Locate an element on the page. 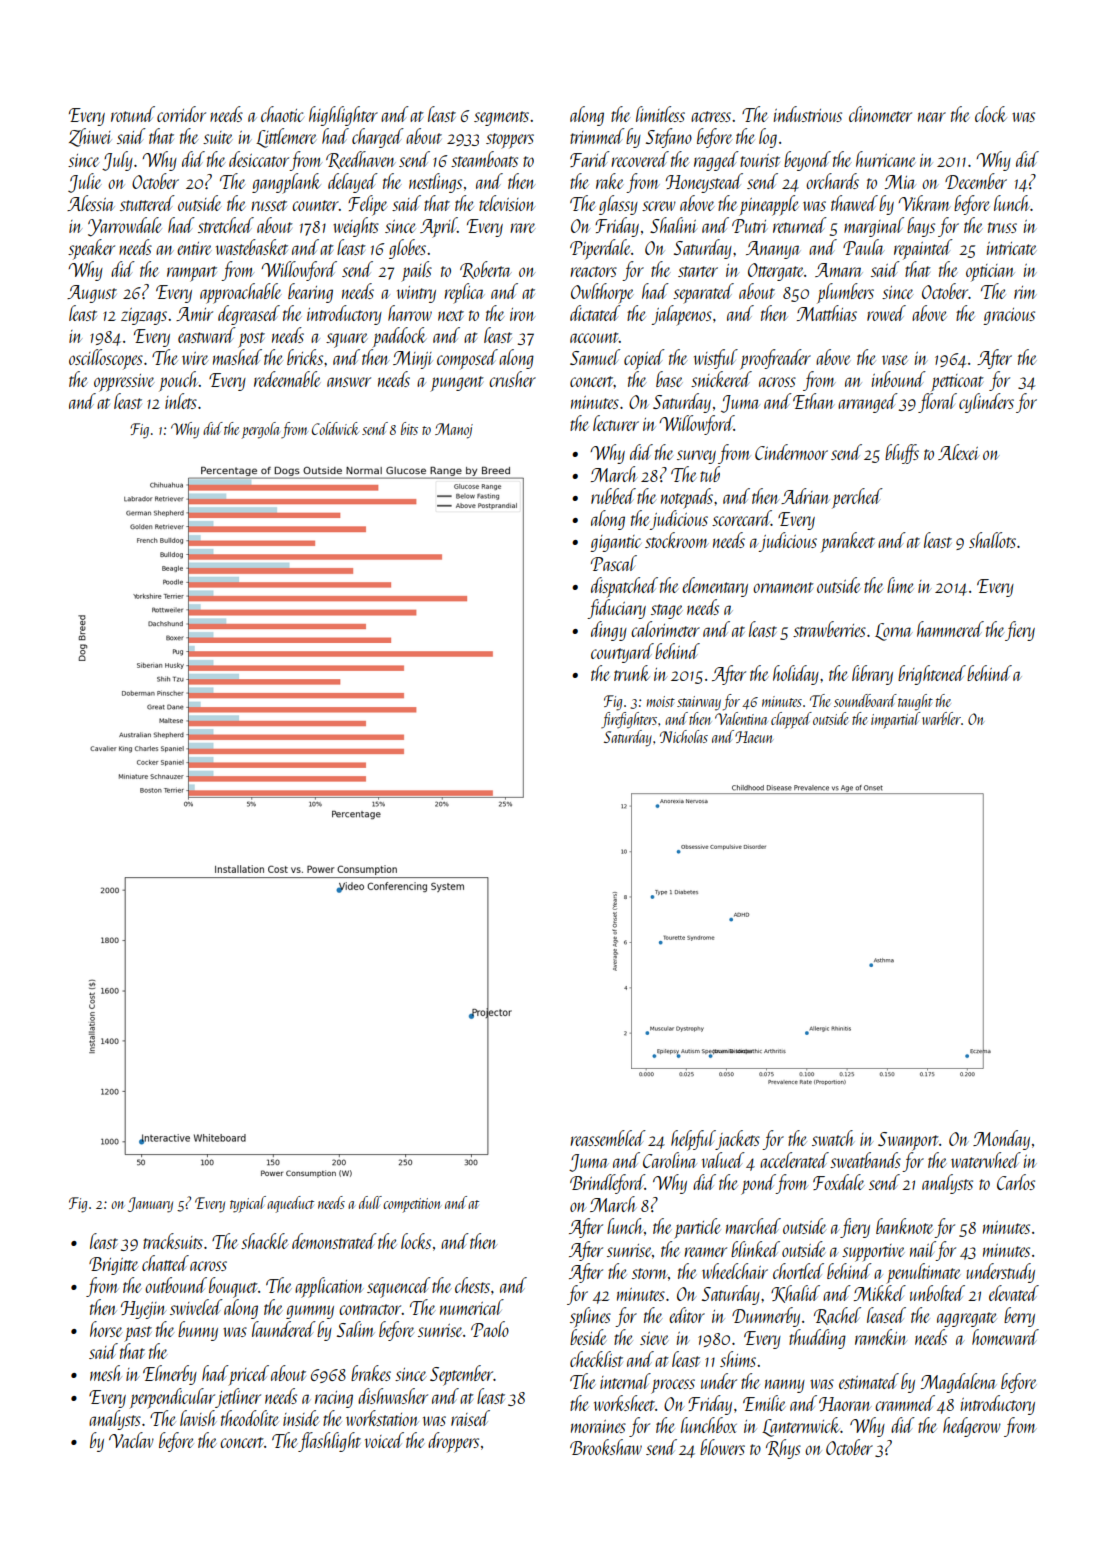  inlets is located at coordinates (181, 401).
